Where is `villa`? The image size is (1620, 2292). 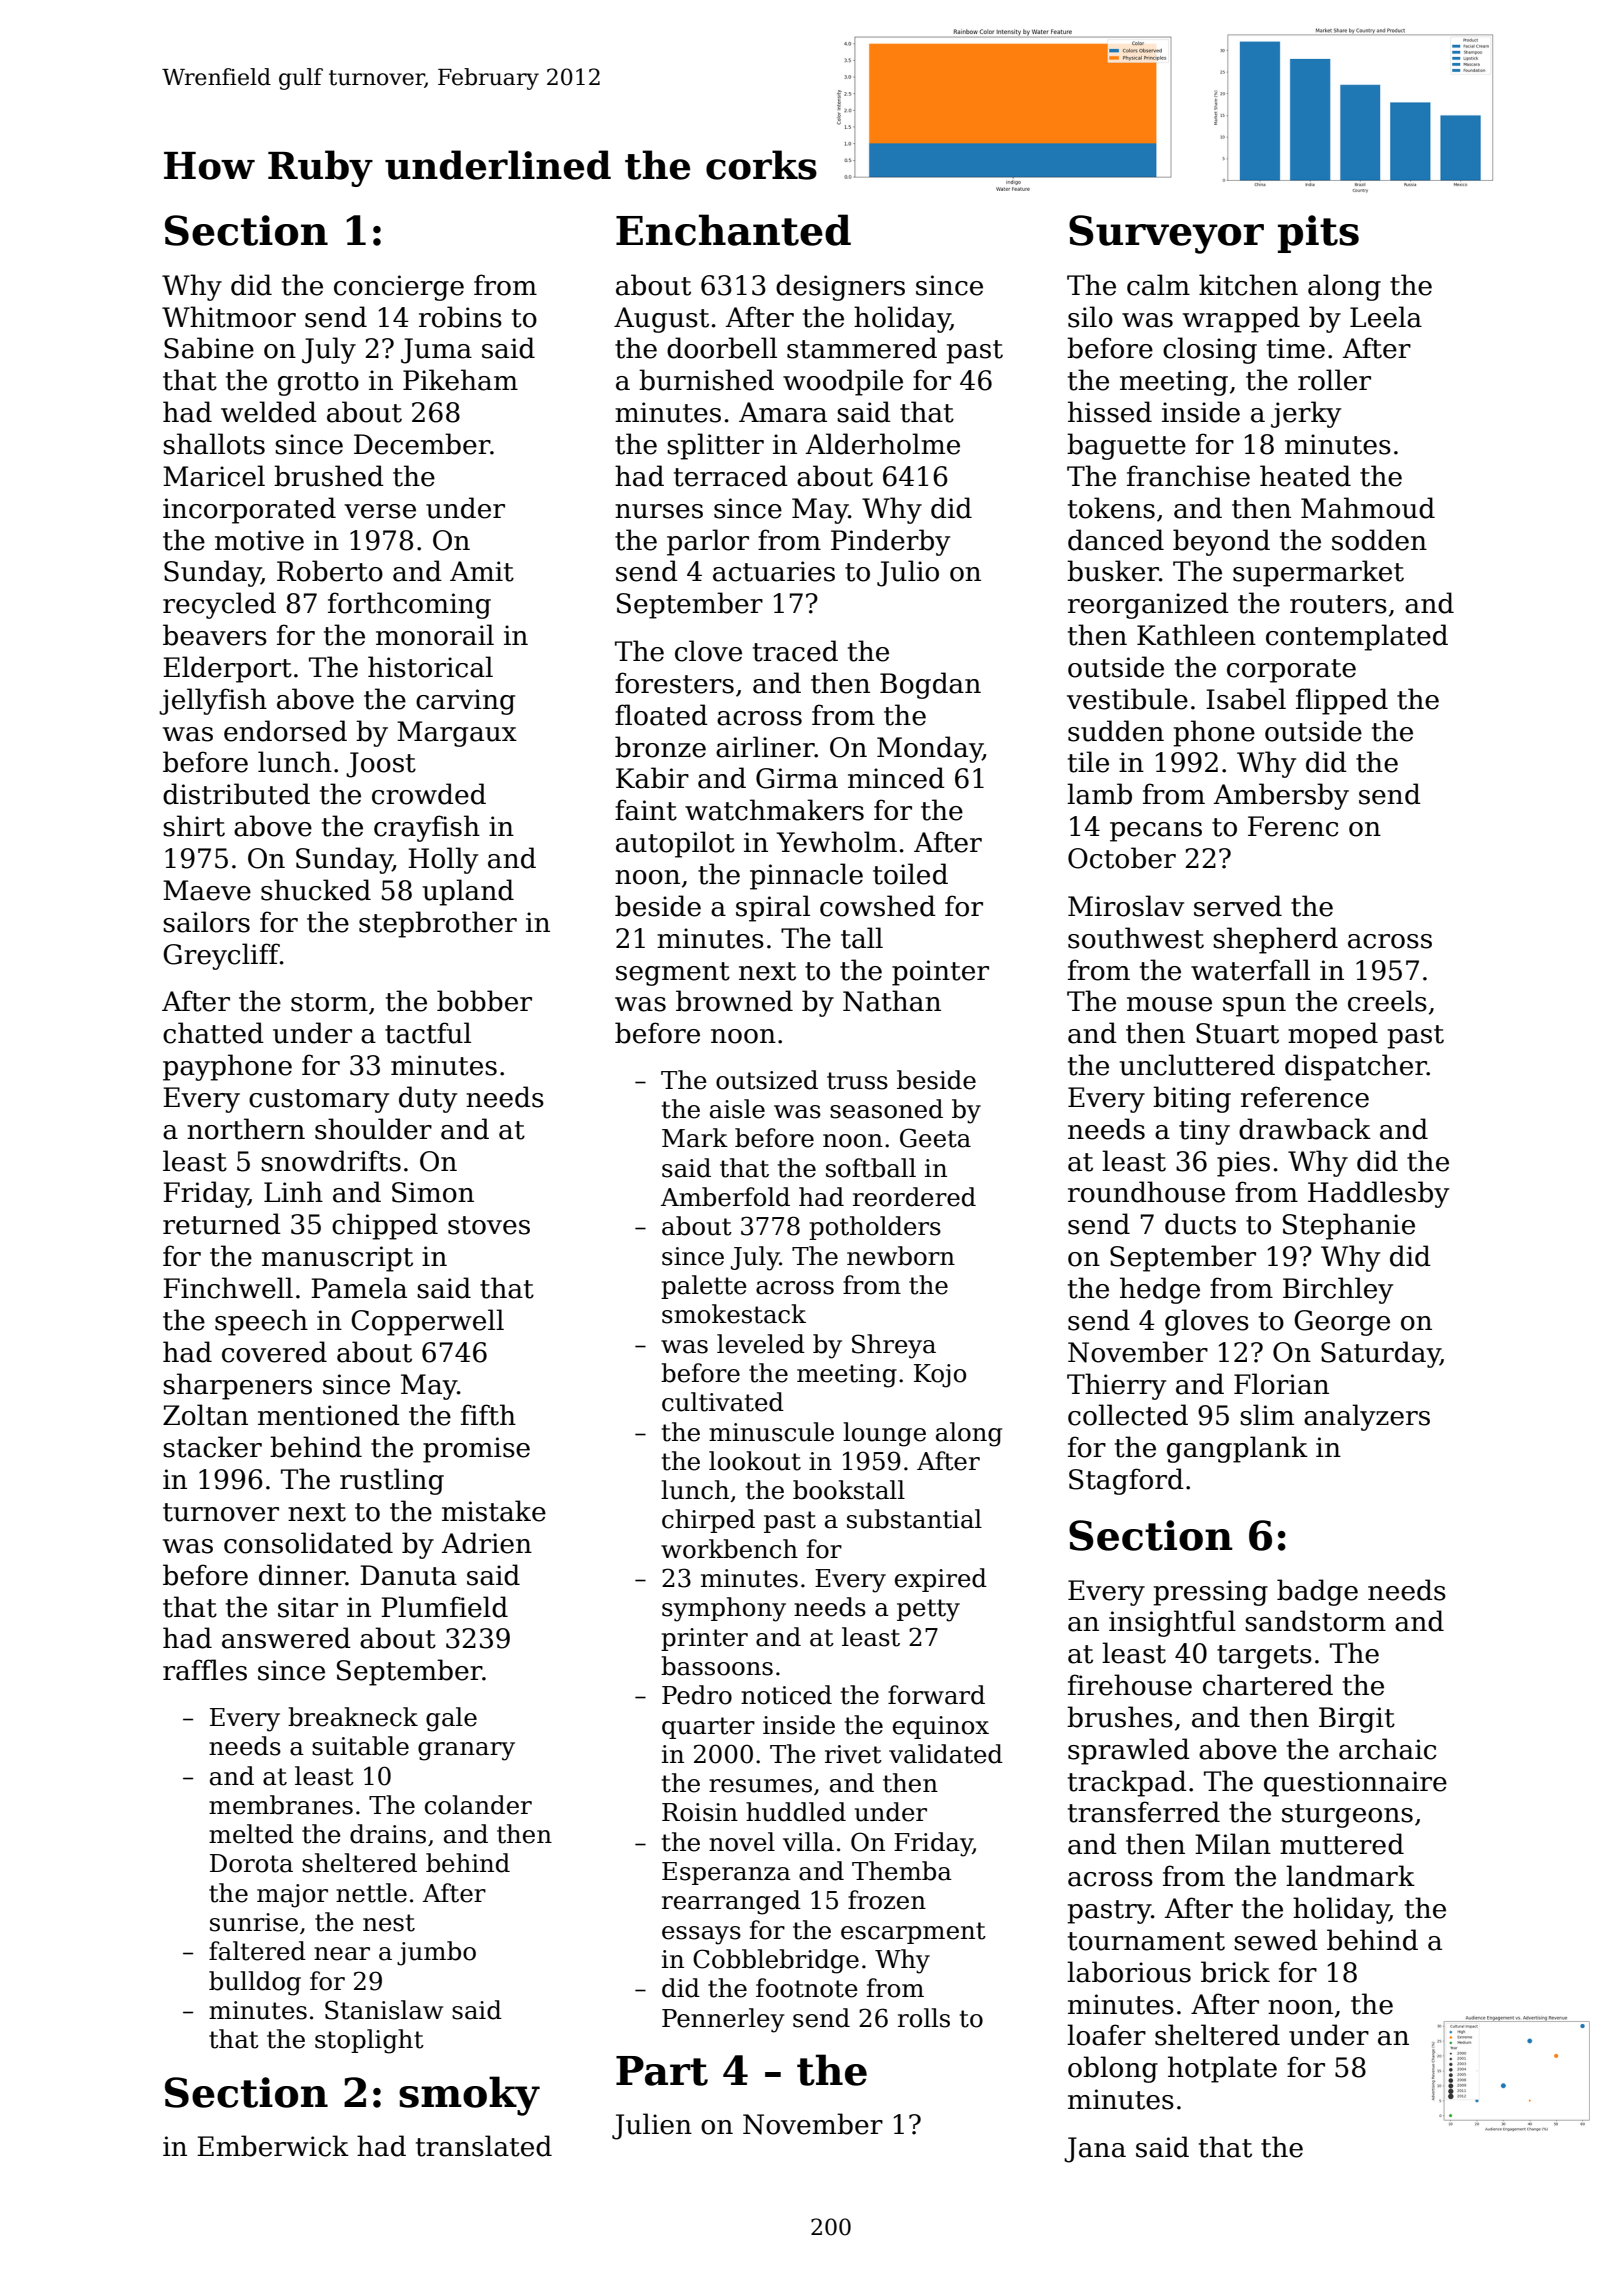
villa is located at coordinates (808, 1842).
